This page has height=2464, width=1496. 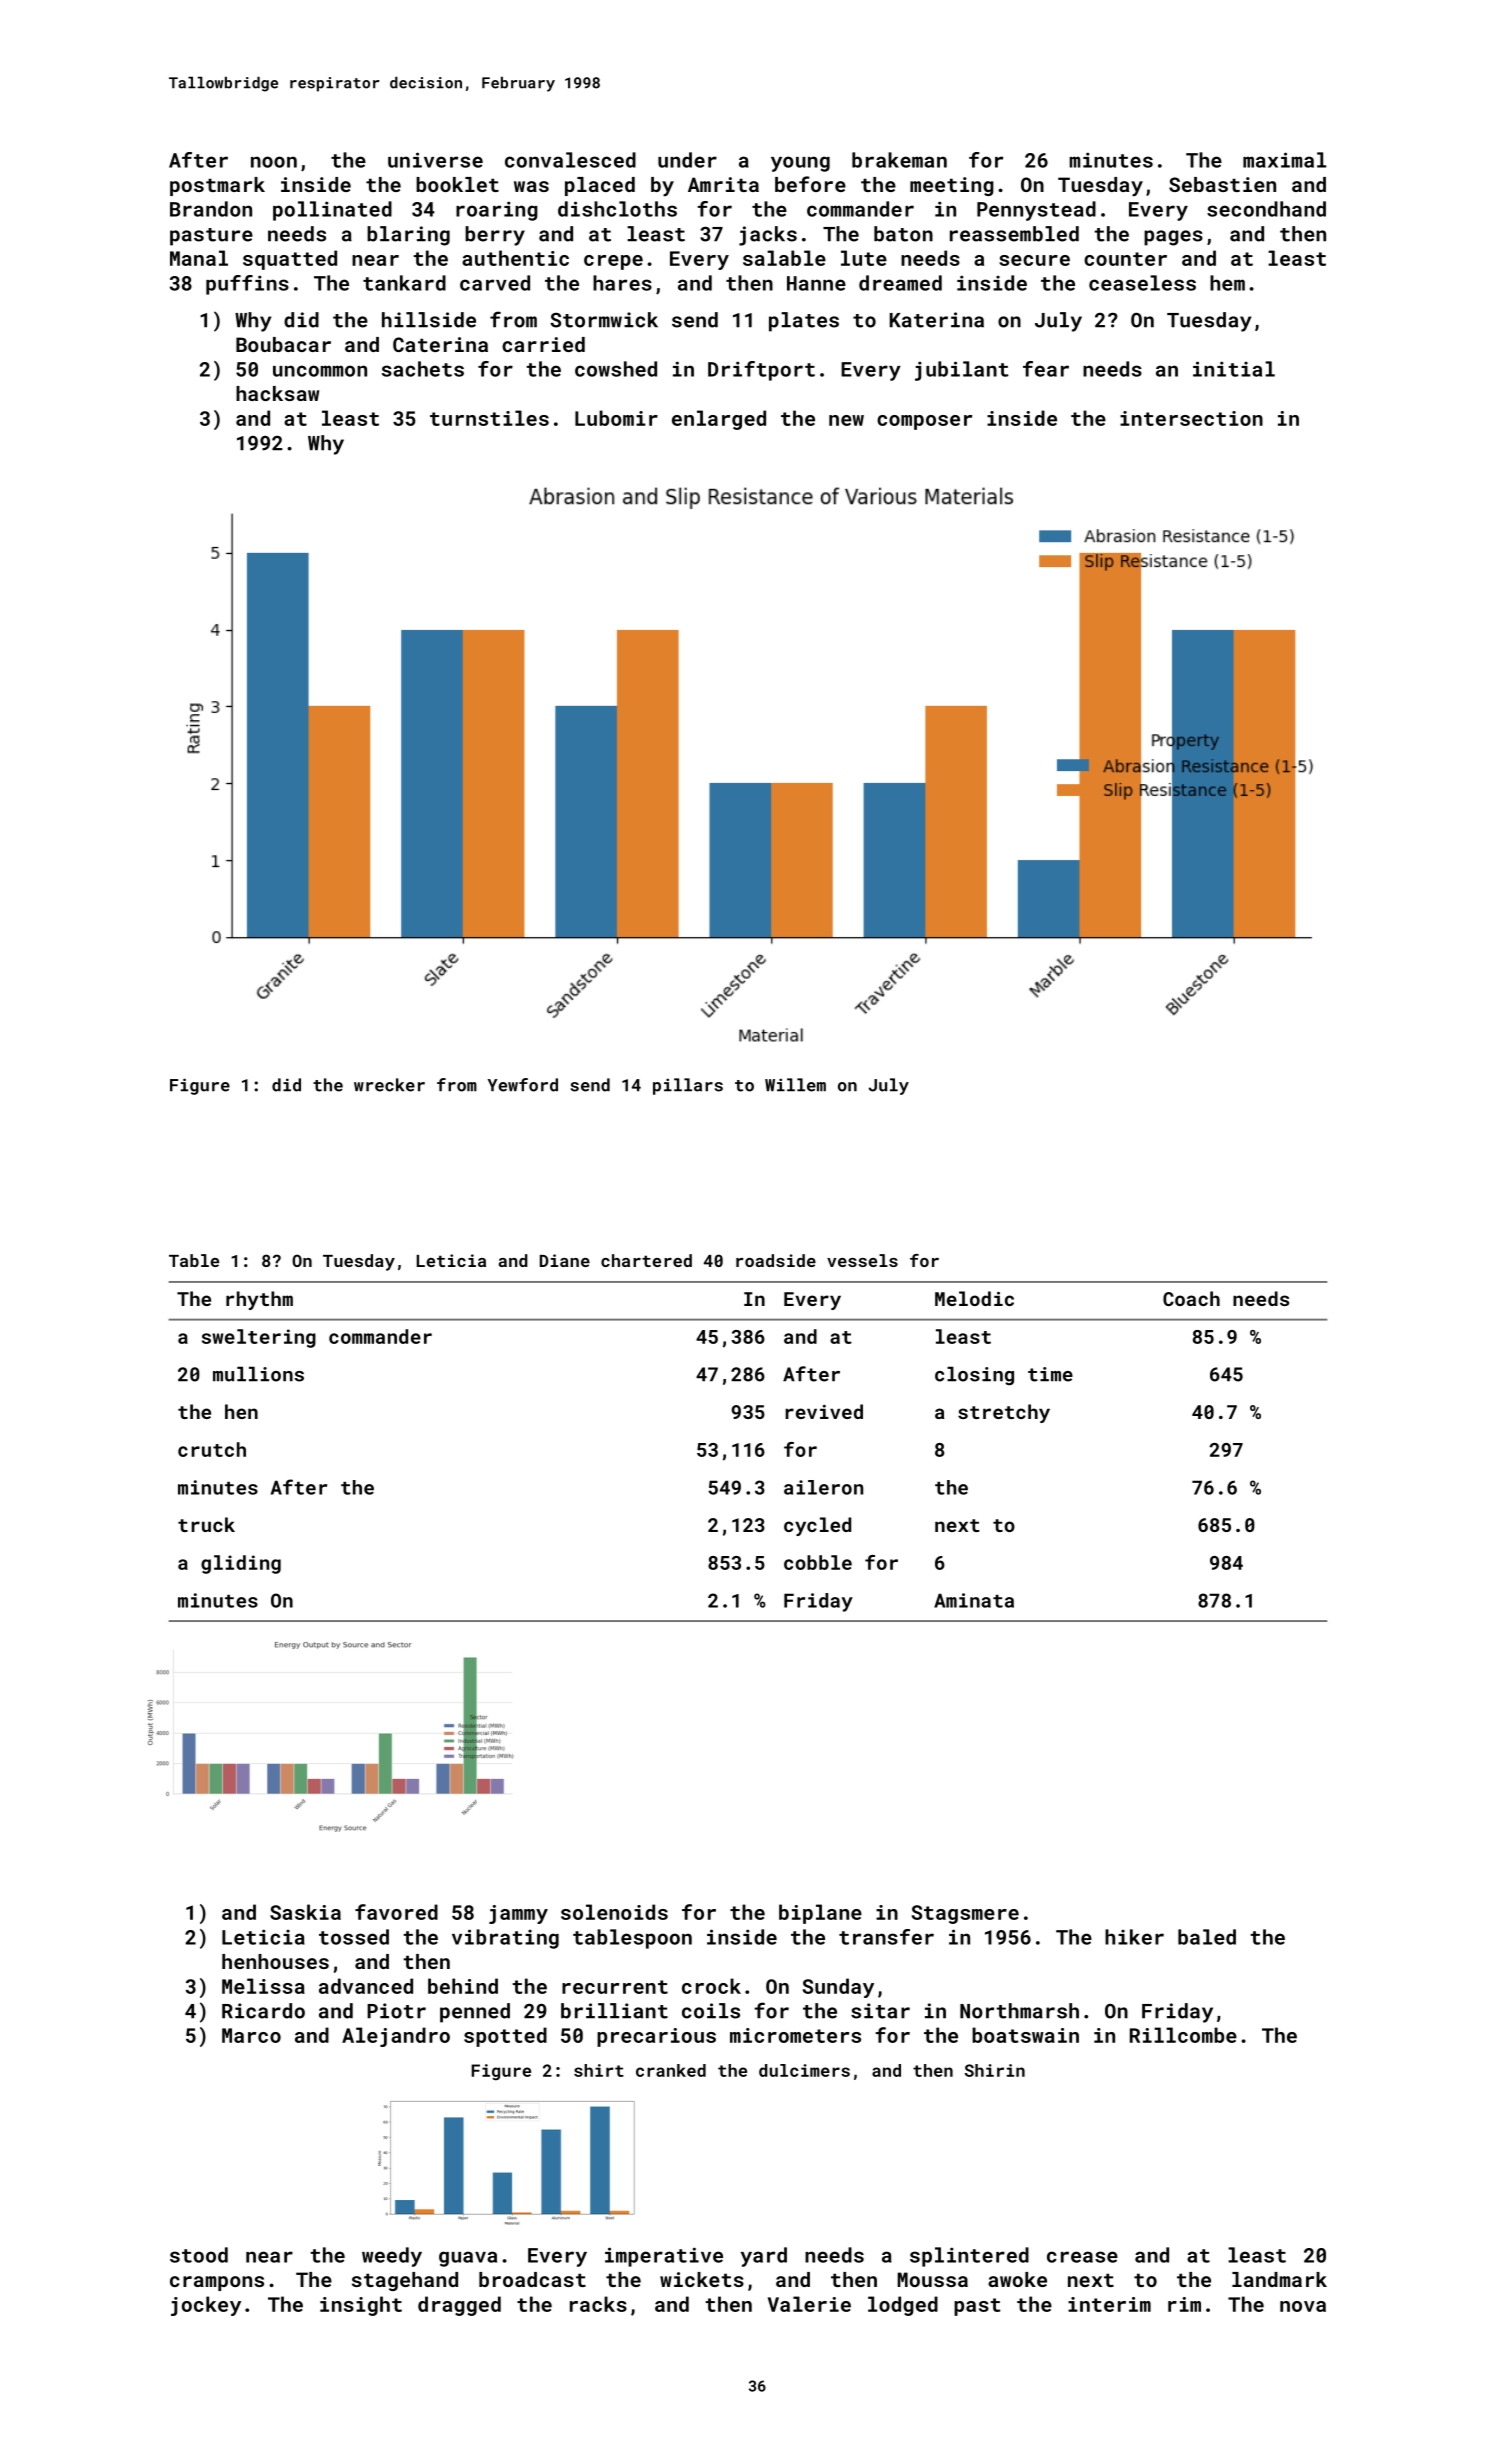 What do you see at coordinates (241, 1564) in the page?
I see `gliding` at bounding box center [241, 1564].
